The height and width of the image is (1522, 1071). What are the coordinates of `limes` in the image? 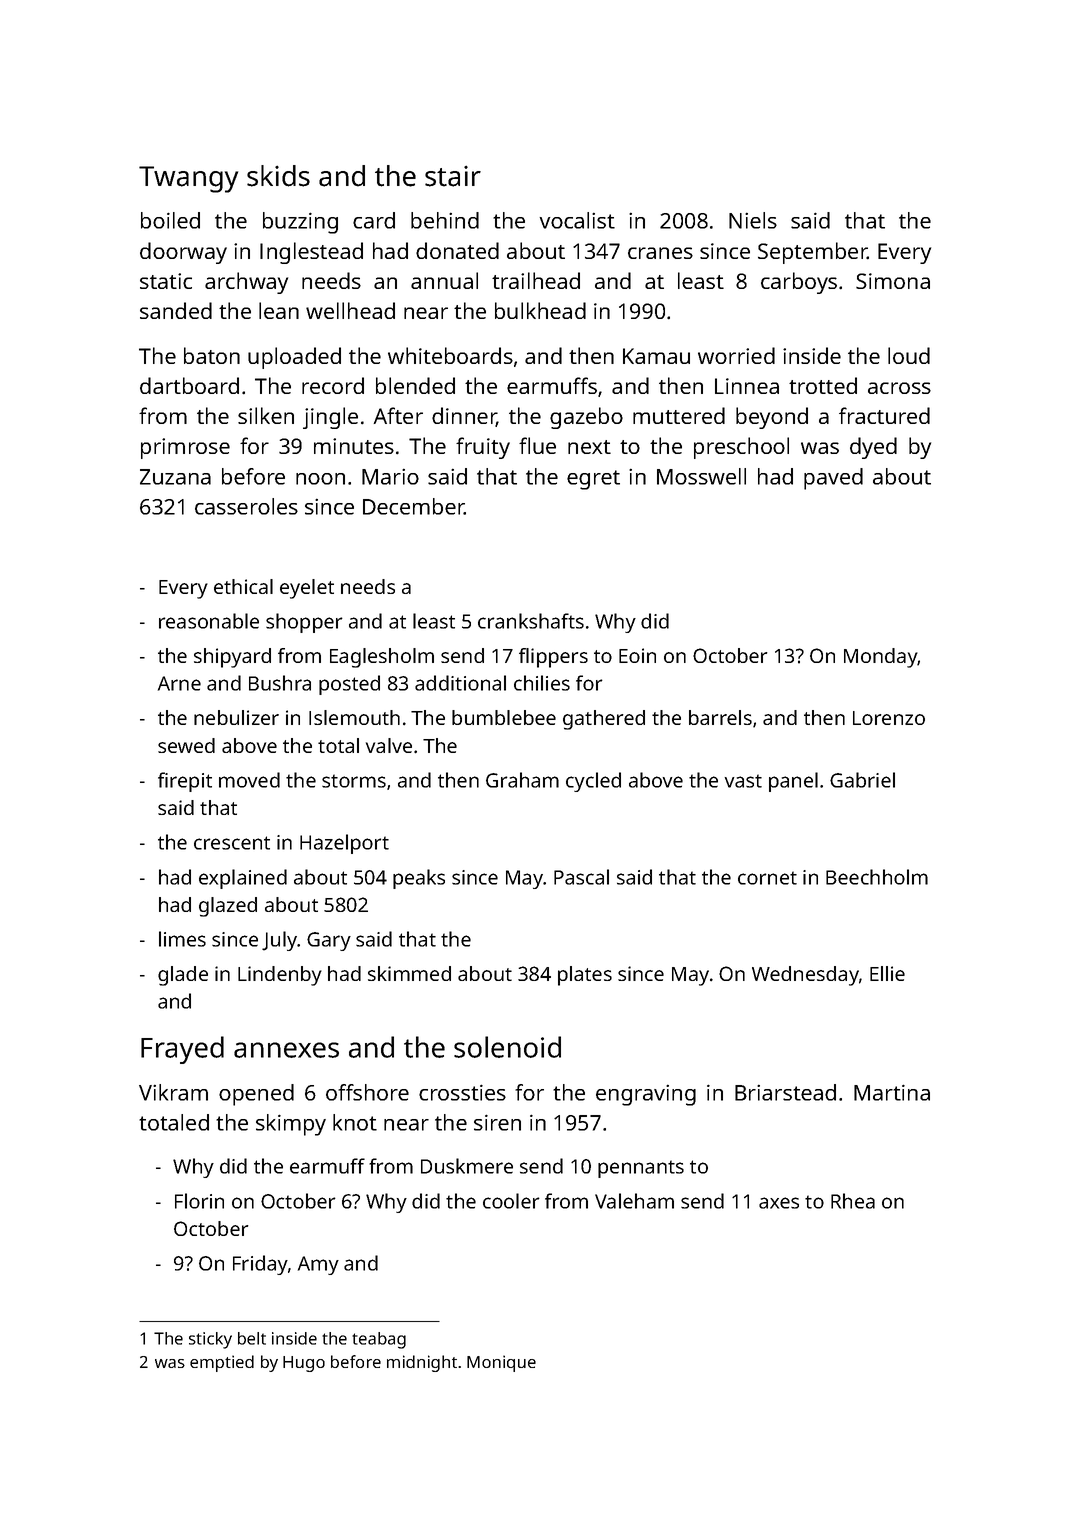 It's located at (182, 939).
